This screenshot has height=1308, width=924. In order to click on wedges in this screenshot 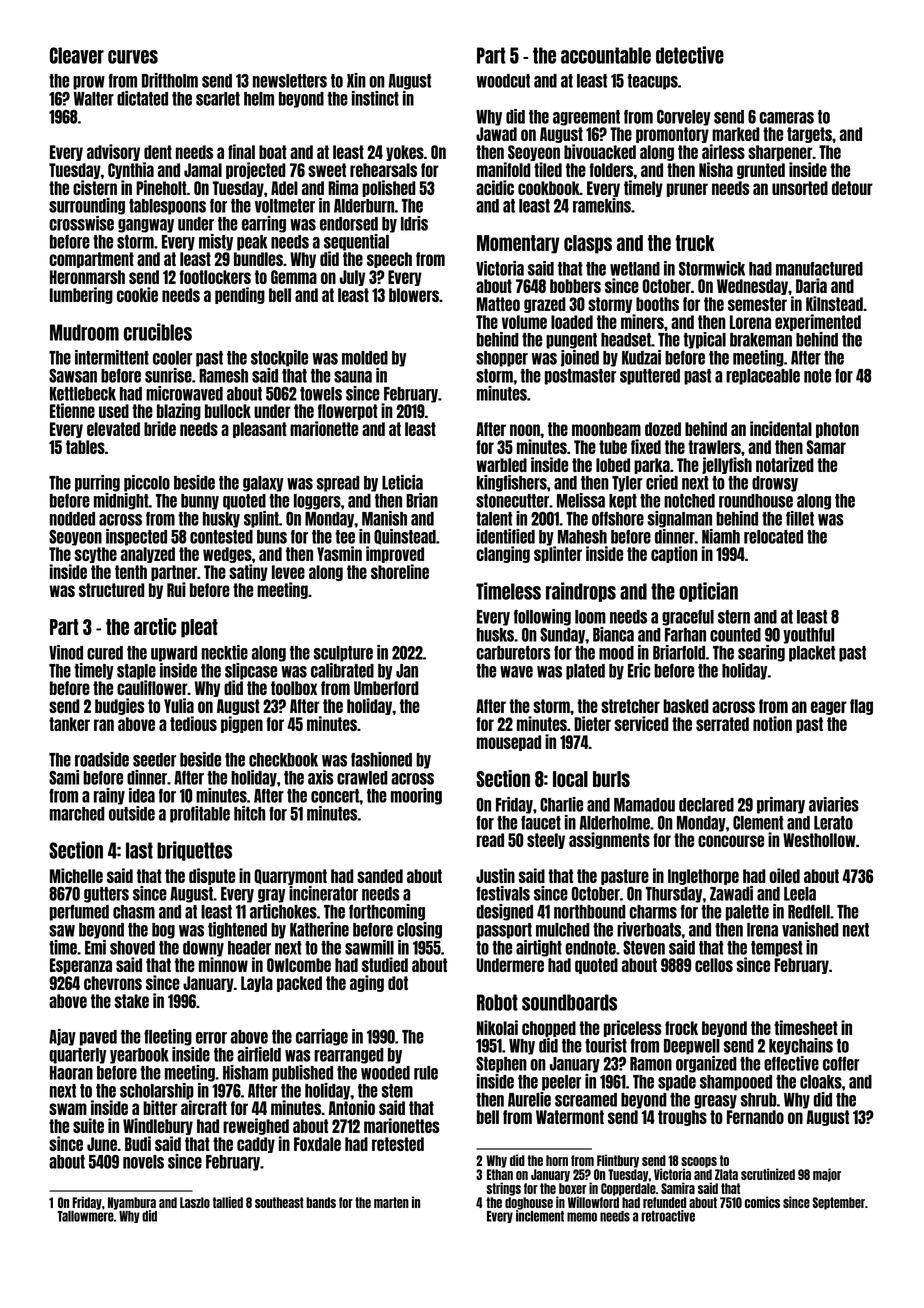, I will do `click(227, 555)`.
